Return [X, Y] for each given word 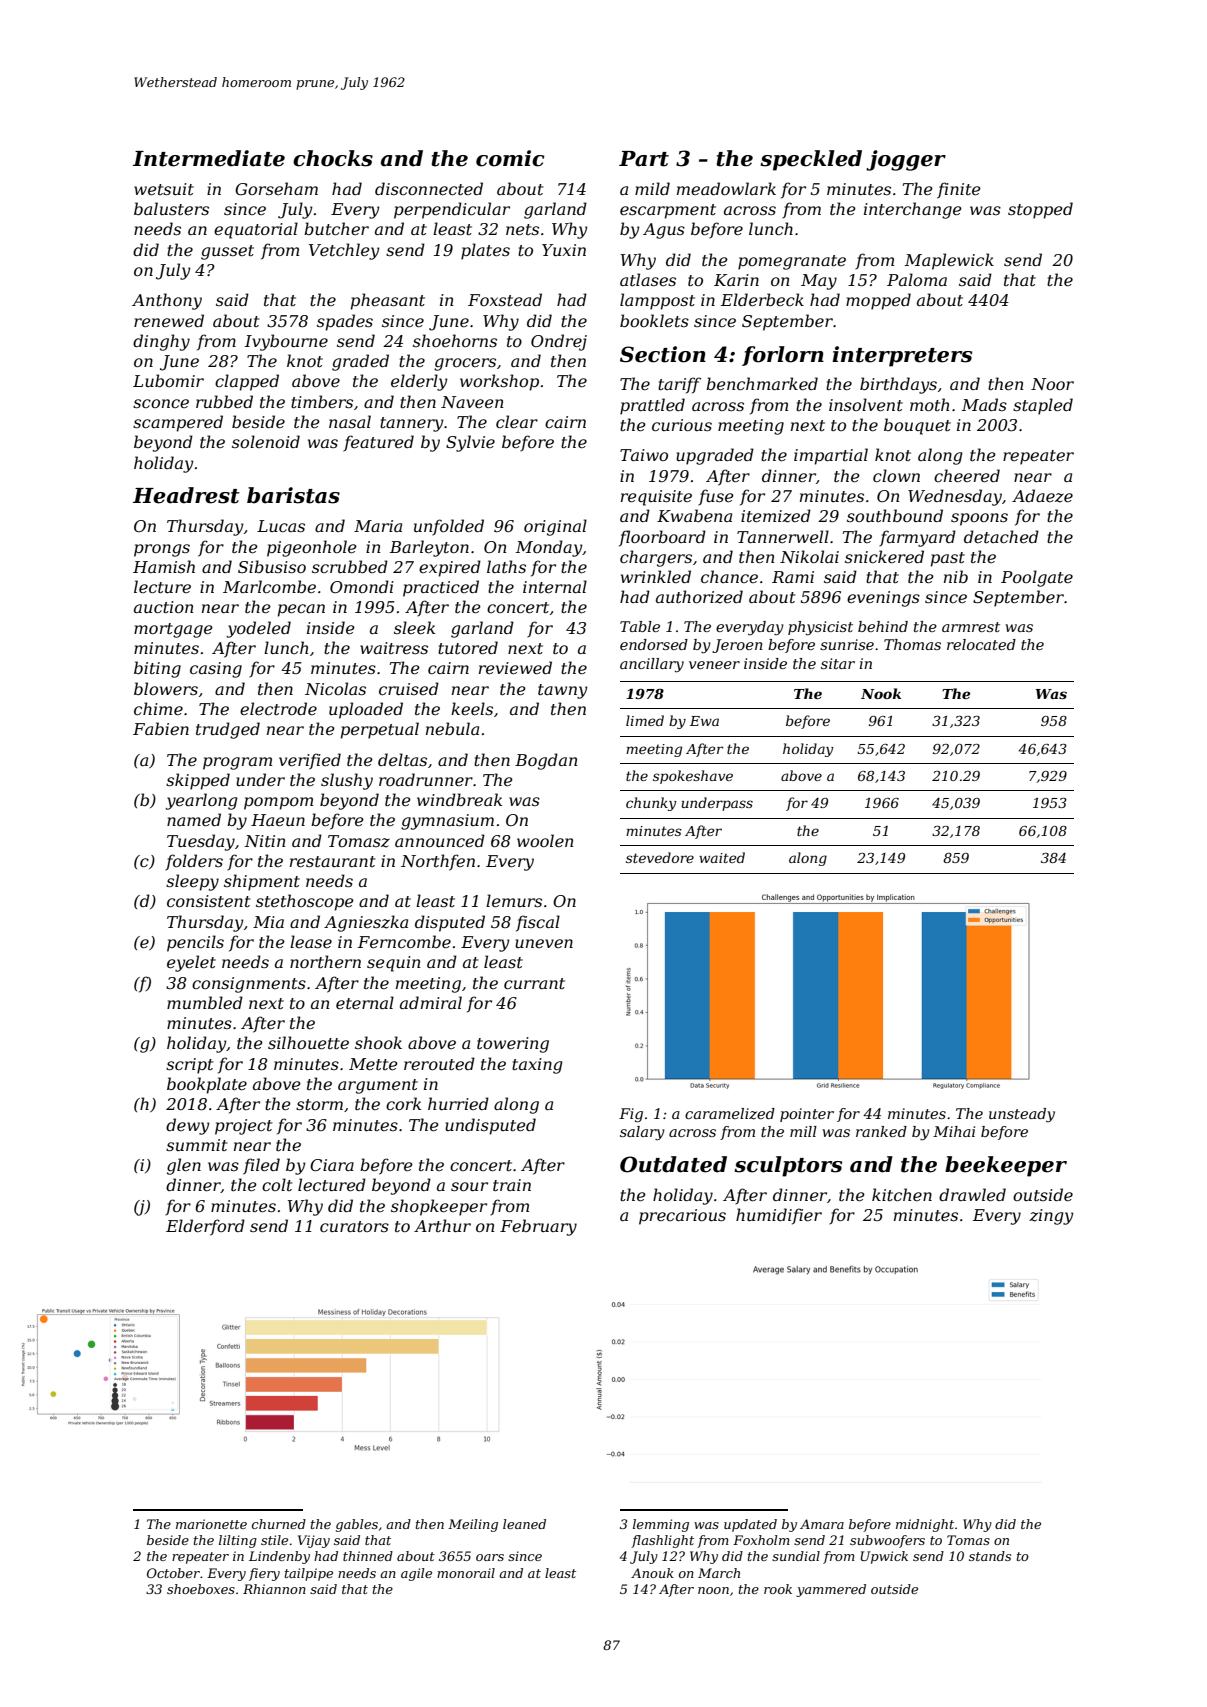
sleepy [192, 882]
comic [510, 158]
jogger [906, 160]
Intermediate [209, 158]
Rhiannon [274, 1589]
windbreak [459, 799]
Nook [881, 693]
